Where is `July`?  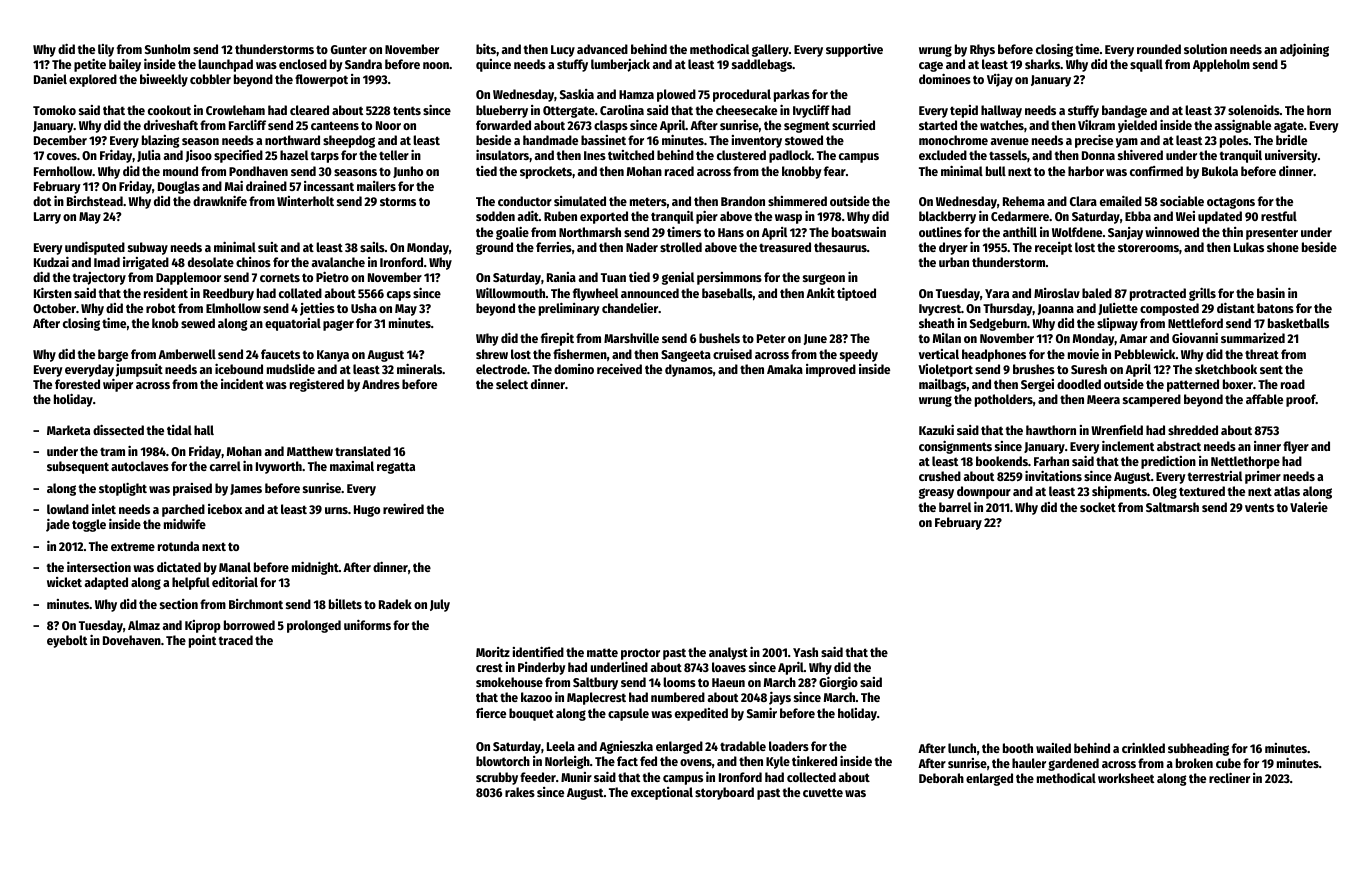 July is located at coordinates (440, 605).
